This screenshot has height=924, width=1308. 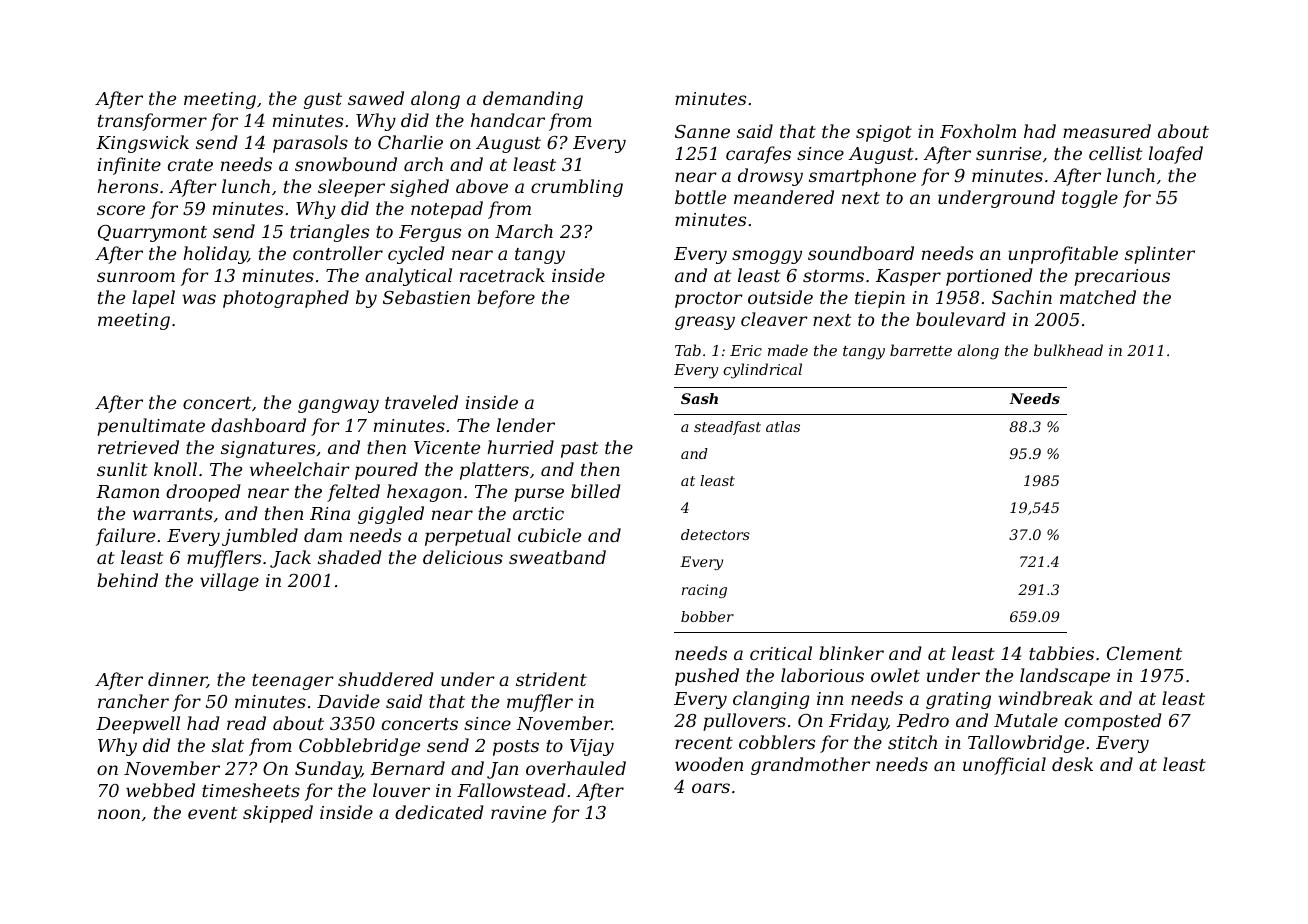 What do you see at coordinates (699, 398) in the screenshot?
I see `Sash` at bounding box center [699, 398].
